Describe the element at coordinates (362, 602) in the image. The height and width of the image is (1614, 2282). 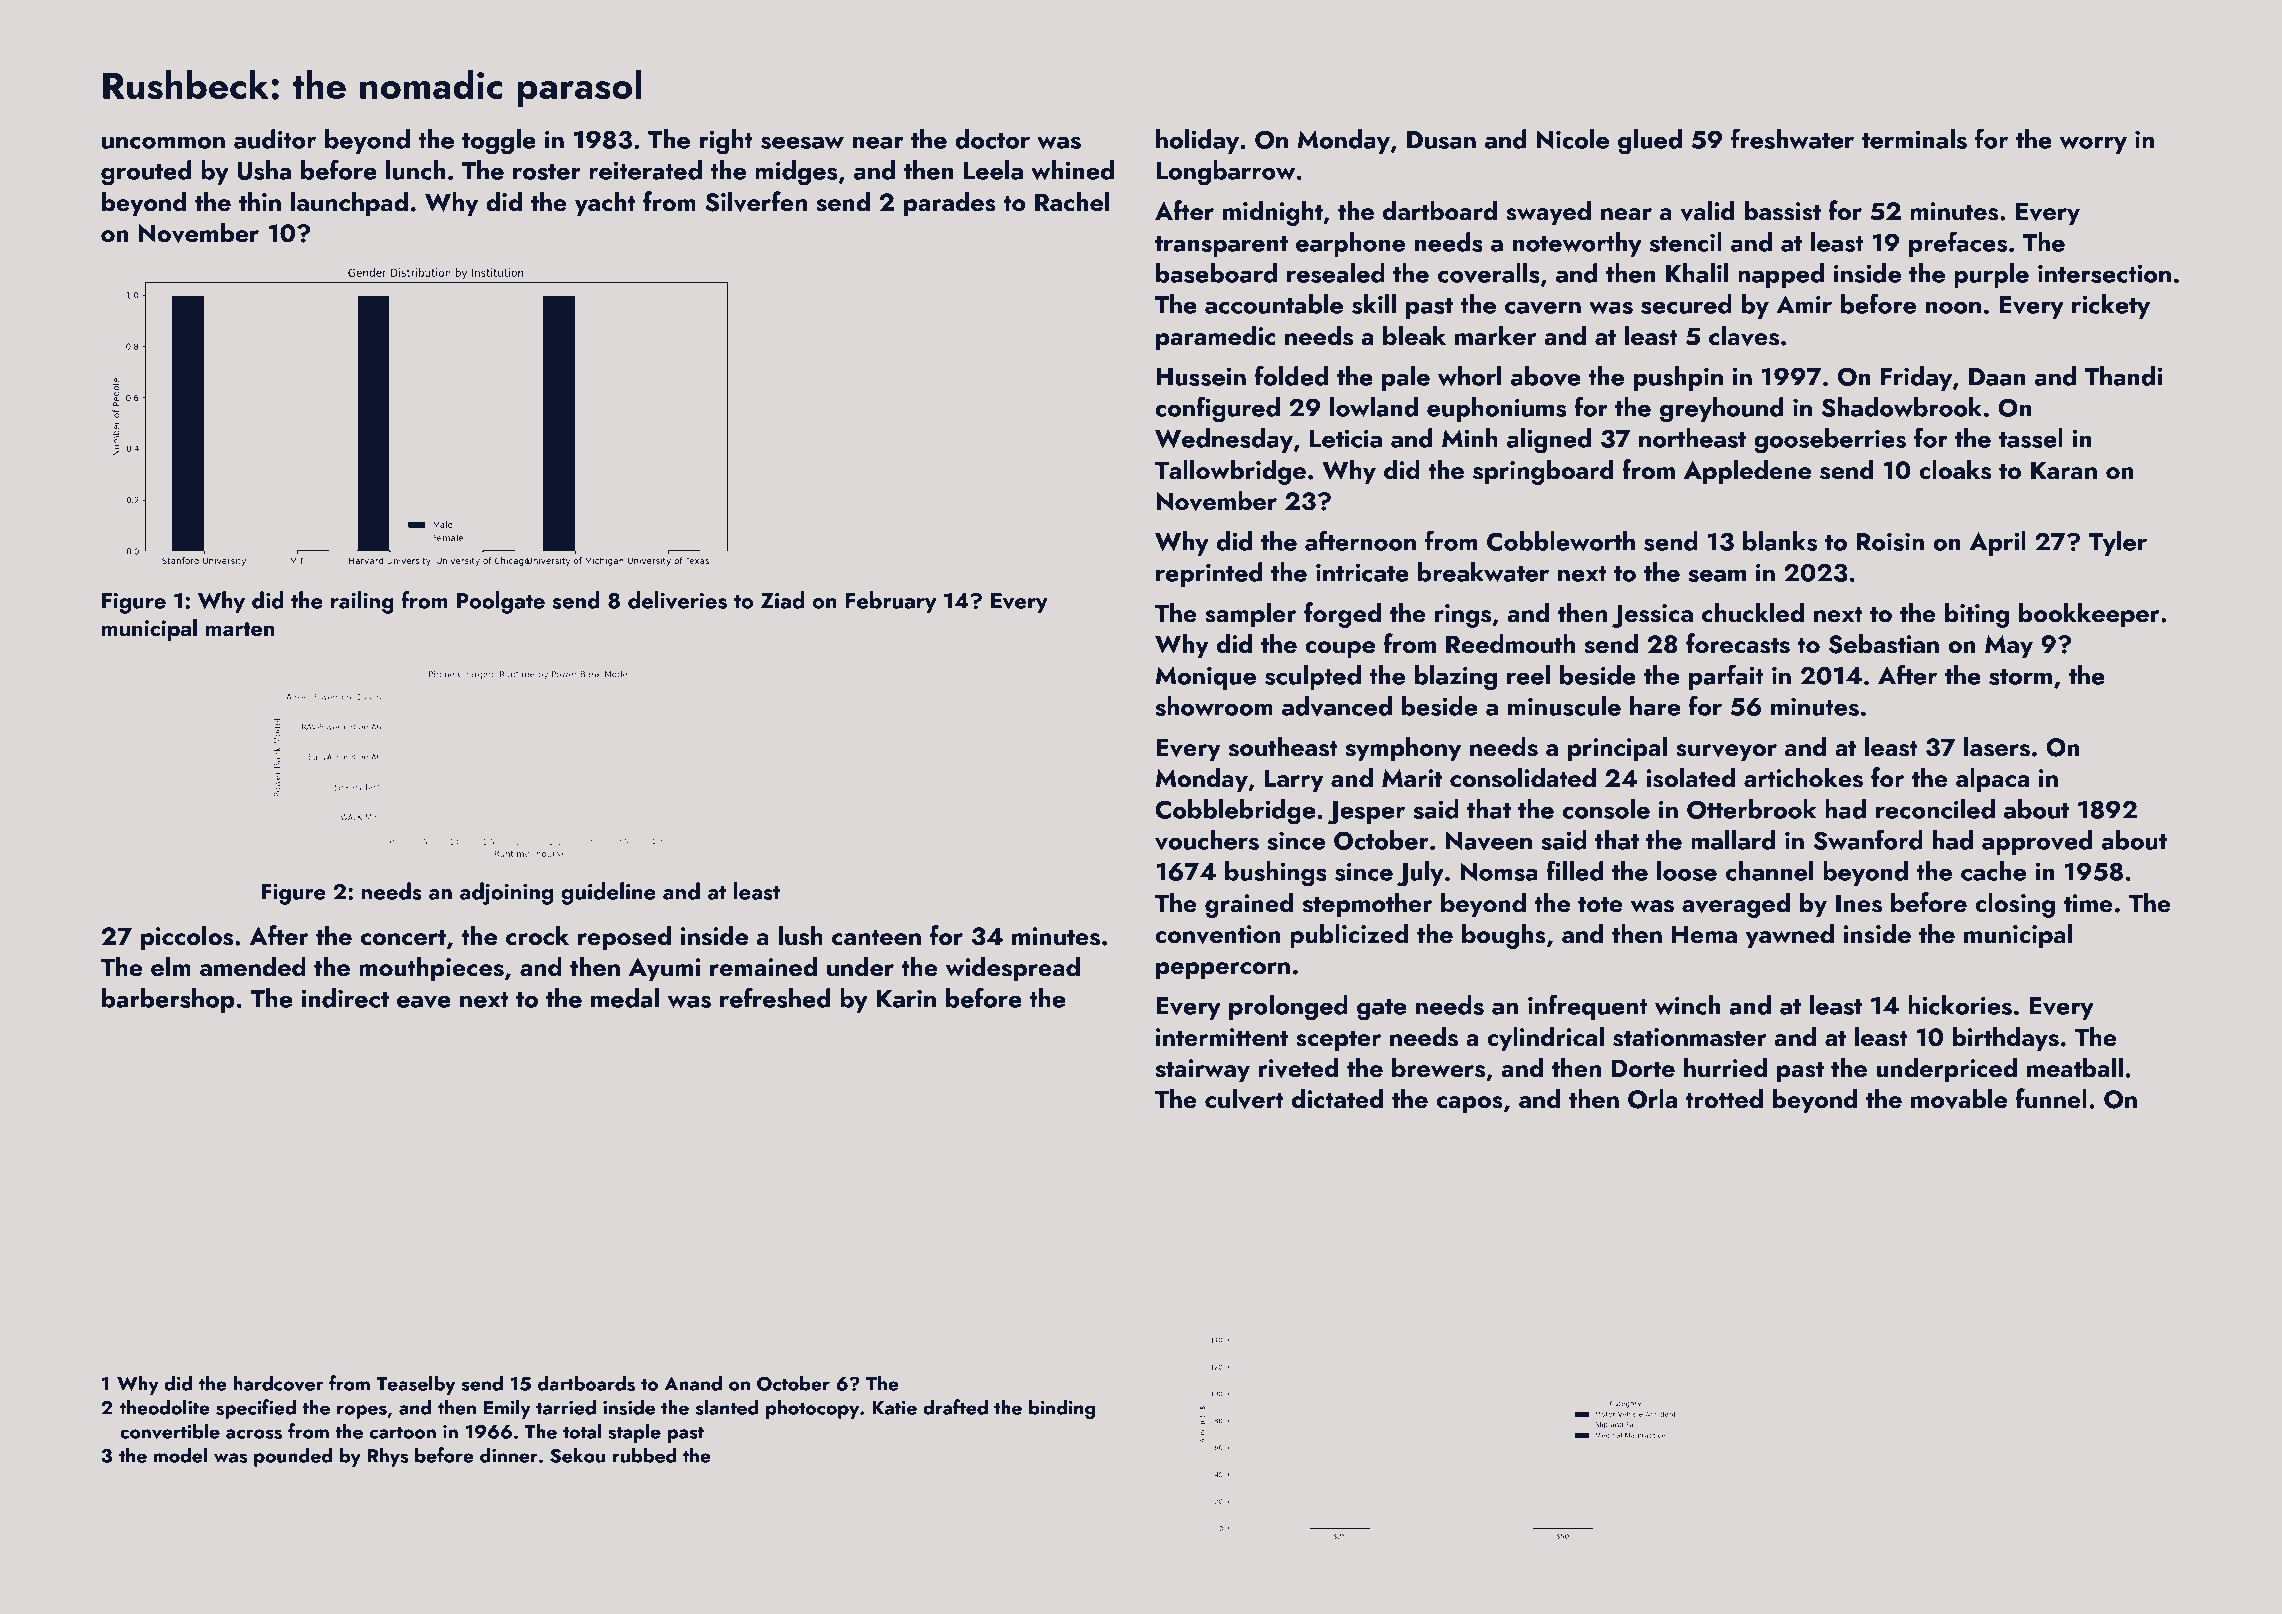
I see `railing` at that location.
